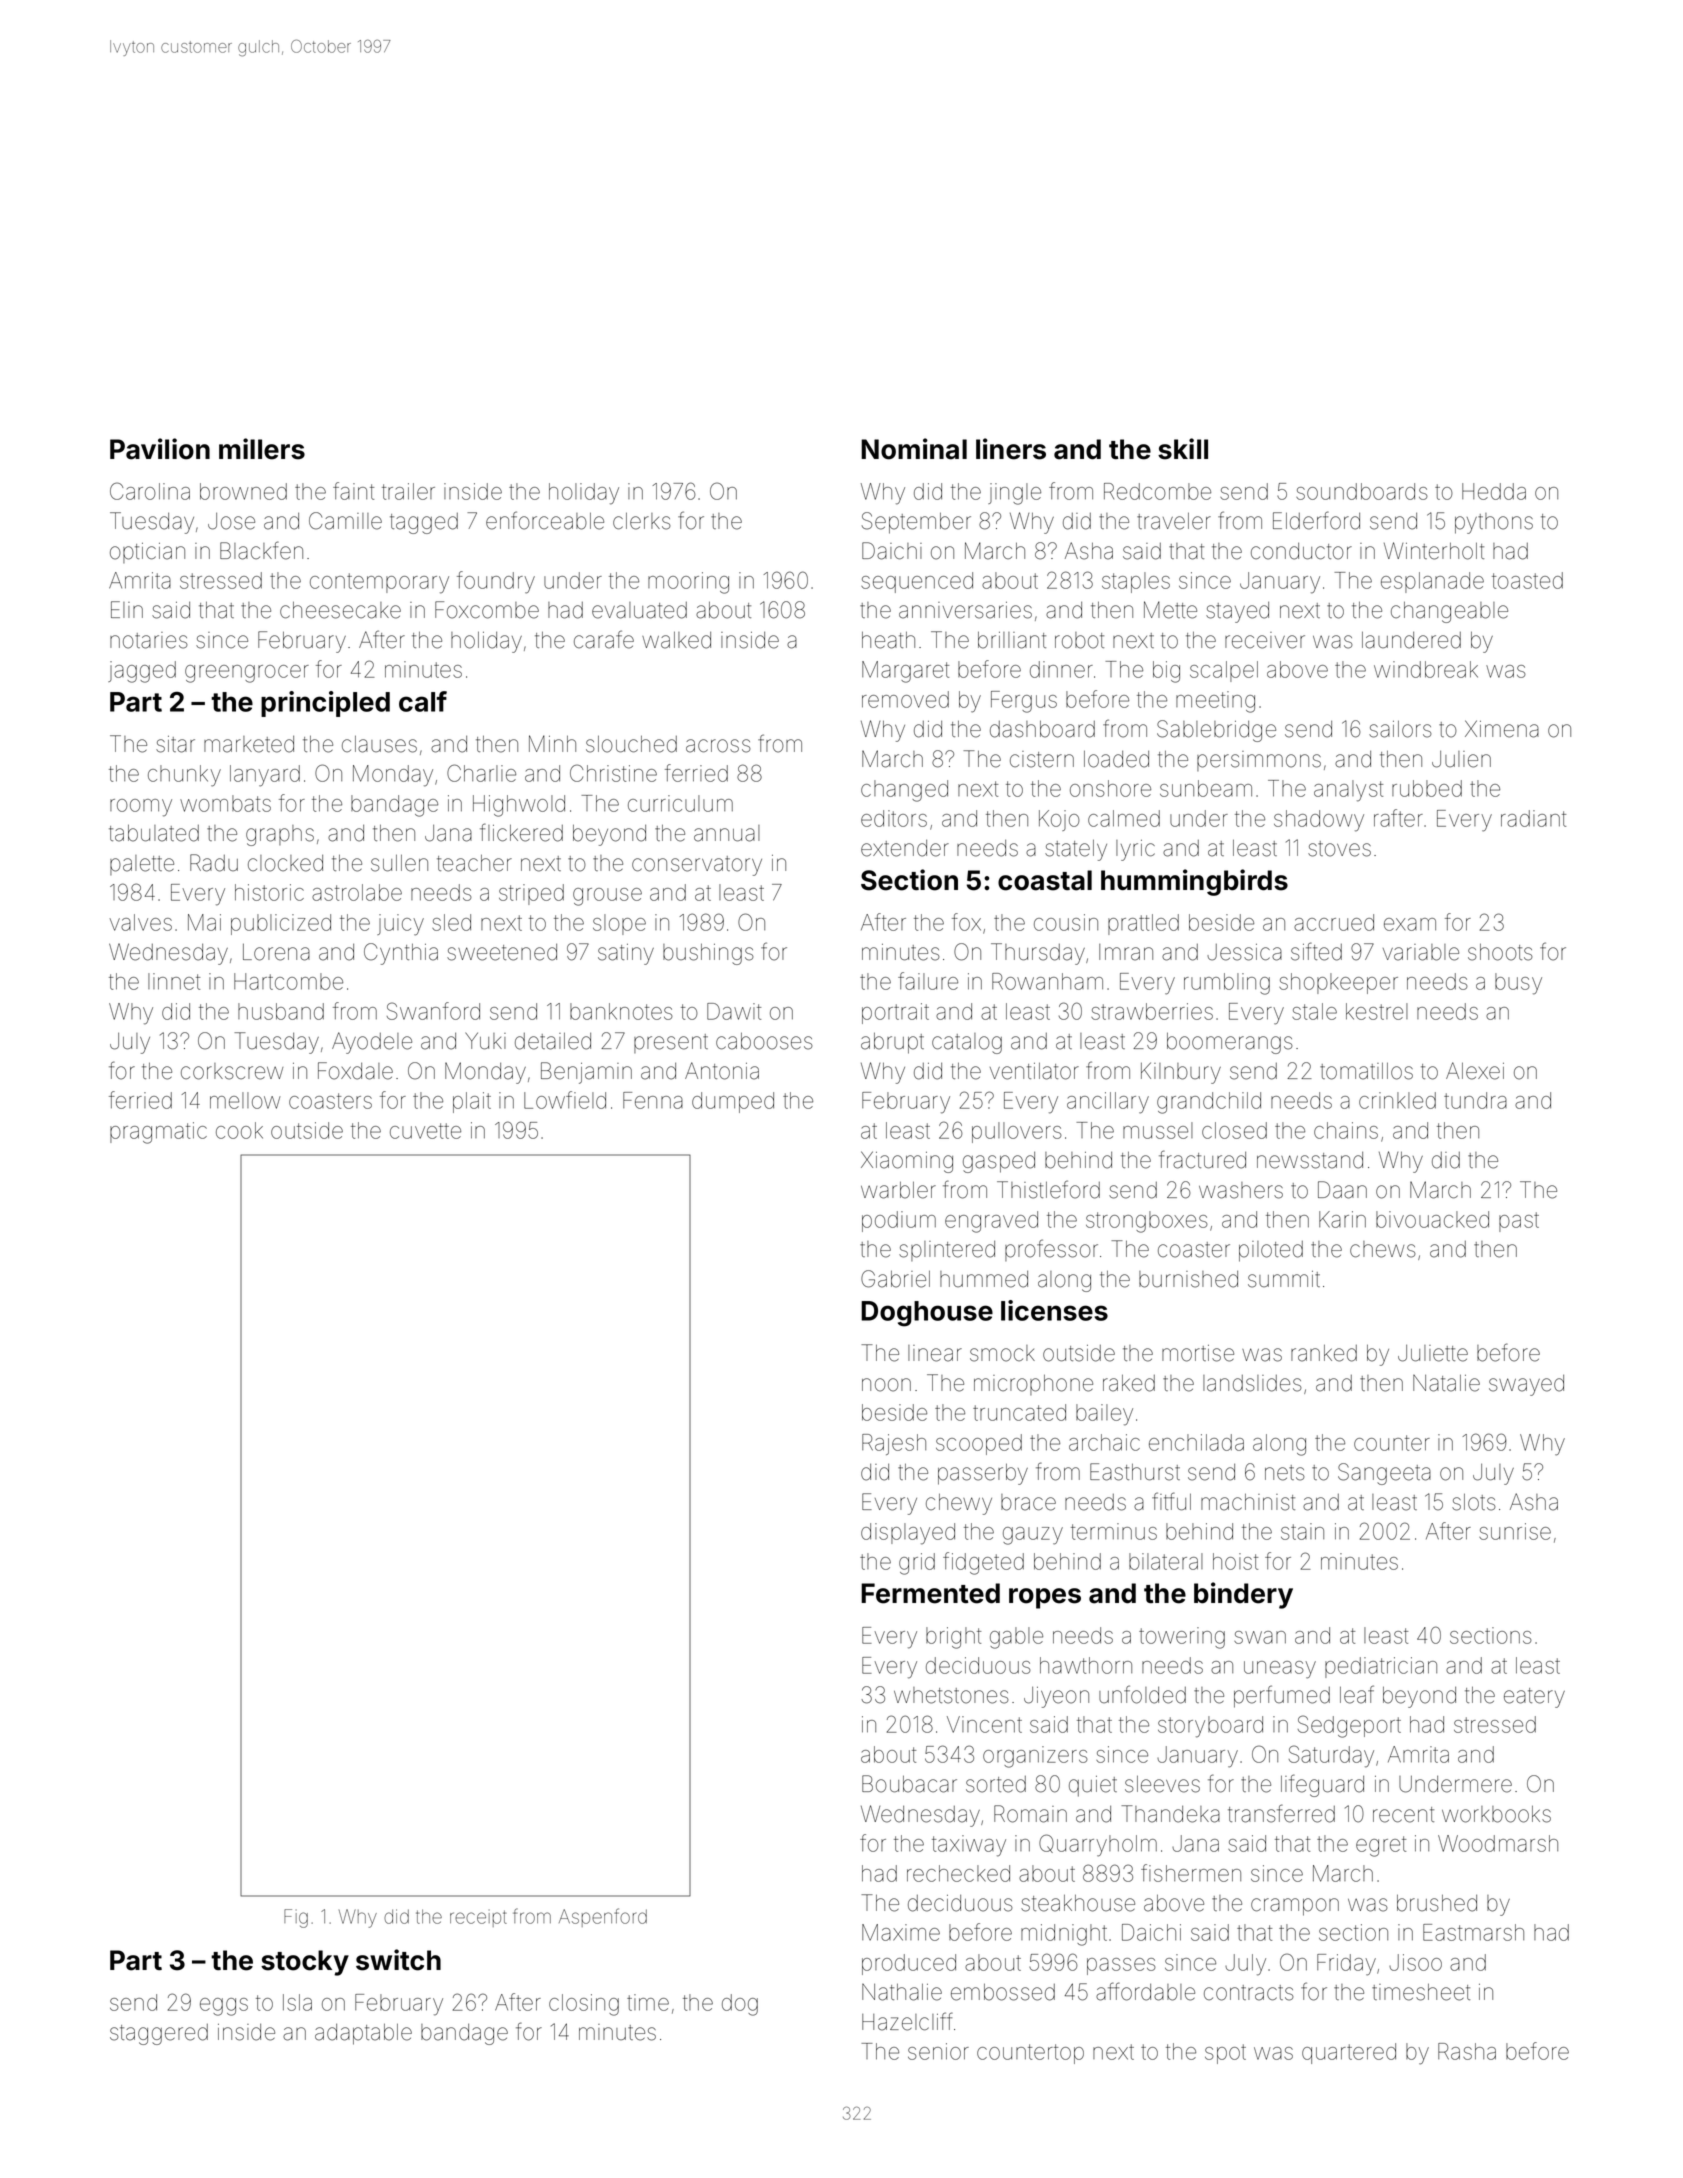 The image size is (1683, 2178). I want to click on contracts, so click(1249, 1993).
